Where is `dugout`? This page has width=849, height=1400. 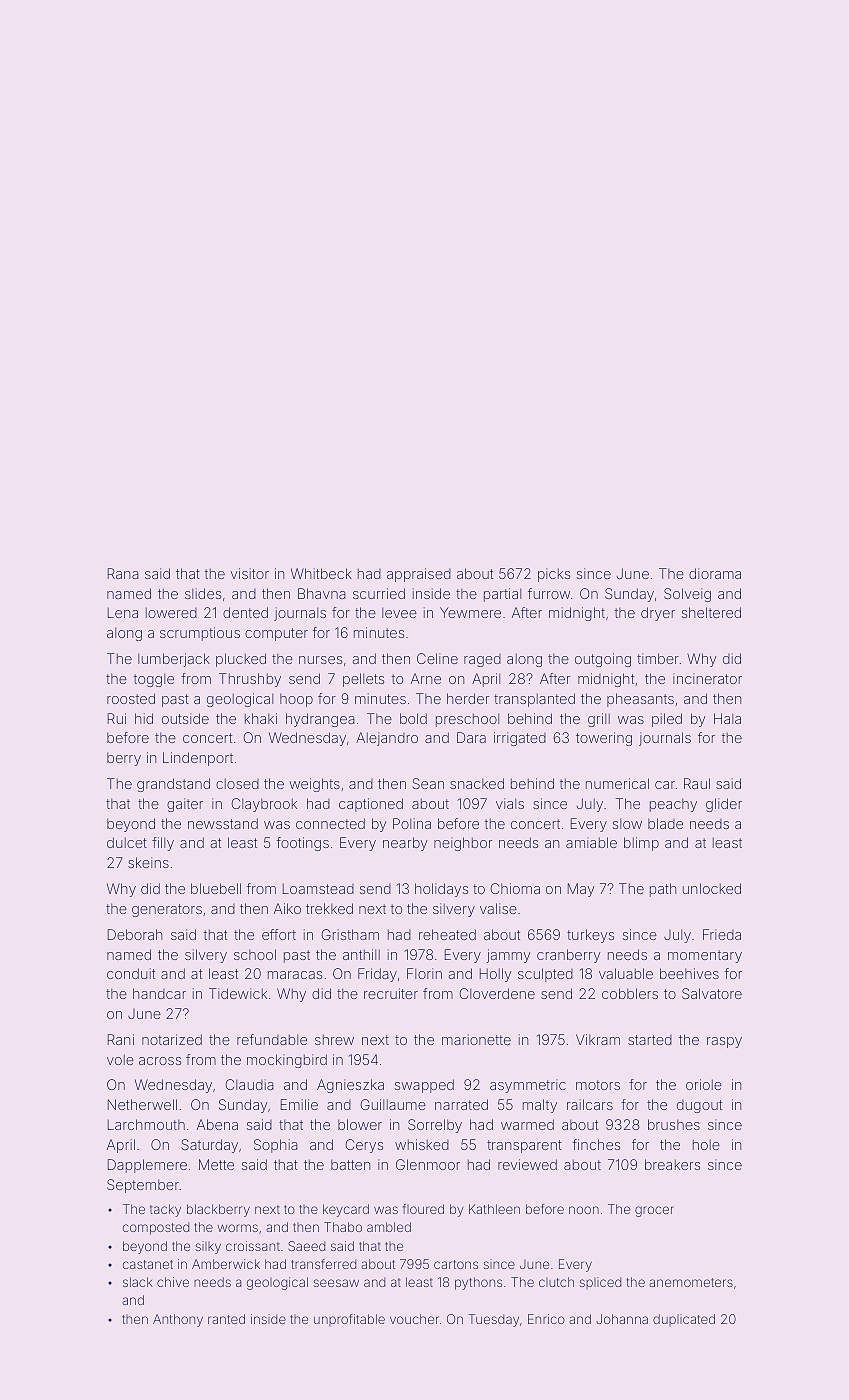 dugout is located at coordinates (699, 1106).
